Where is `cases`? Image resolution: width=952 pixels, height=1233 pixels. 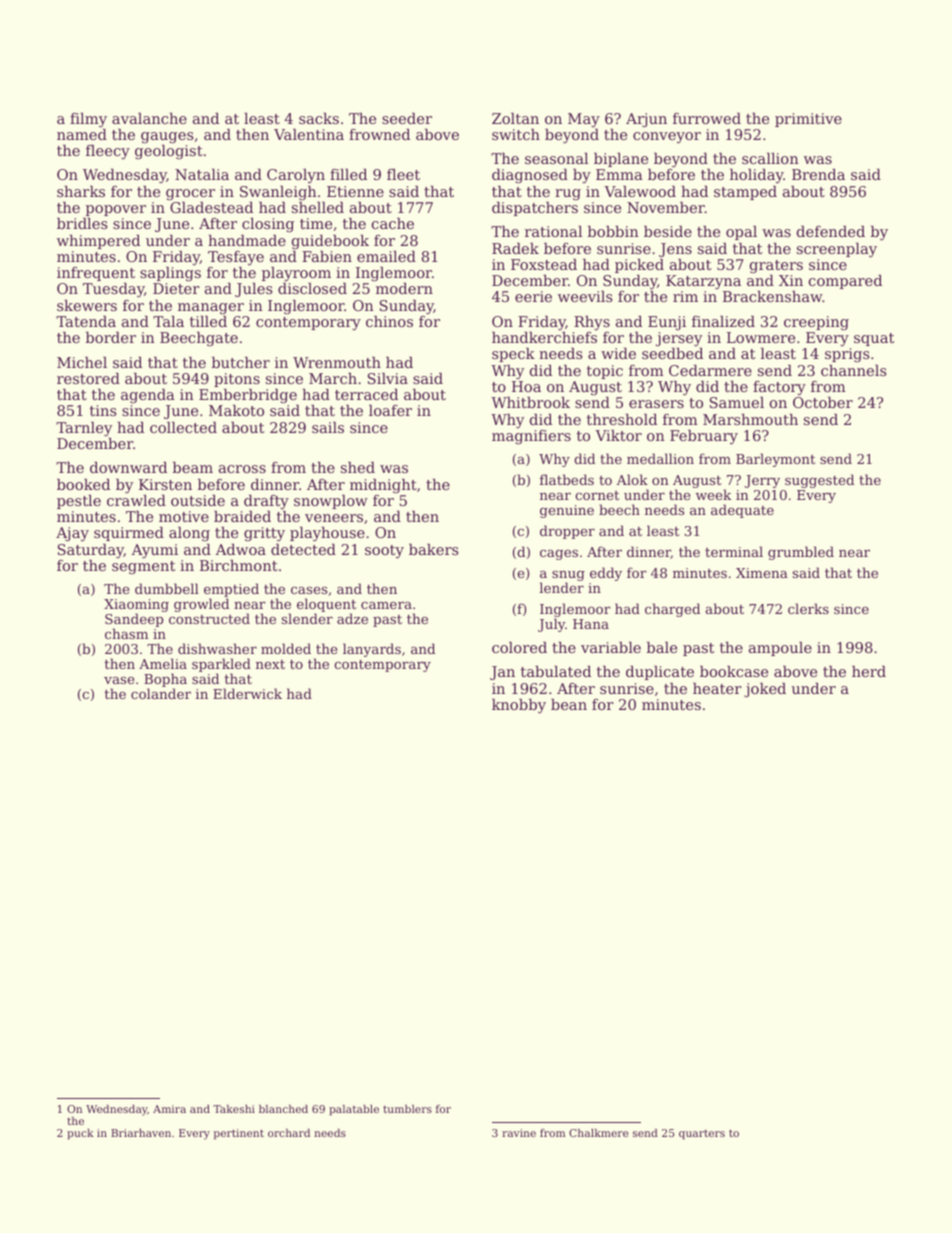
cases is located at coordinates (309, 590).
